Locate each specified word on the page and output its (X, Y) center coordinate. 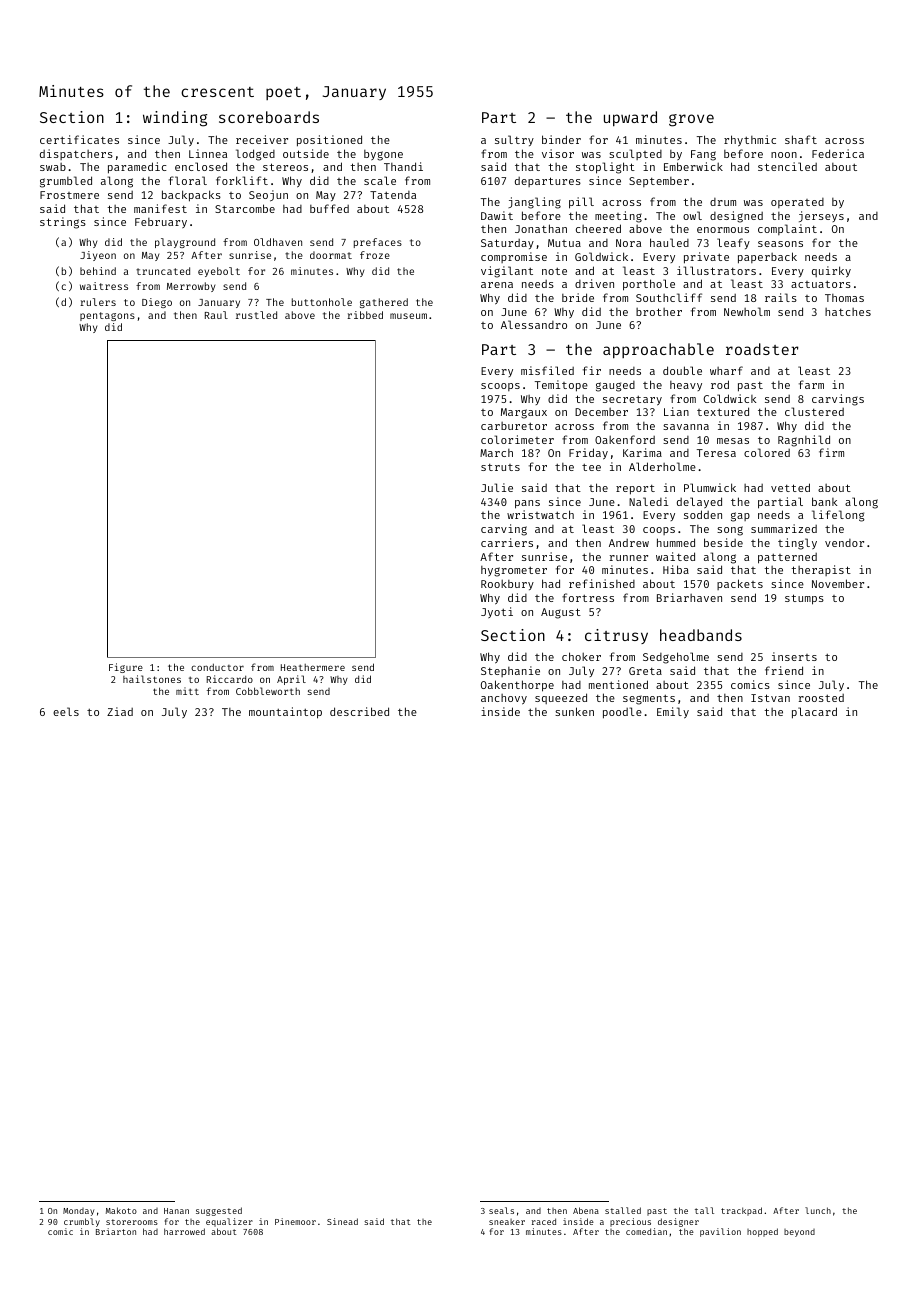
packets (740, 584)
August (561, 613)
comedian (646, 1231)
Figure (126, 668)
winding (175, 119)
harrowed (184, 1231)
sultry (514, 140)
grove (691, 120)
